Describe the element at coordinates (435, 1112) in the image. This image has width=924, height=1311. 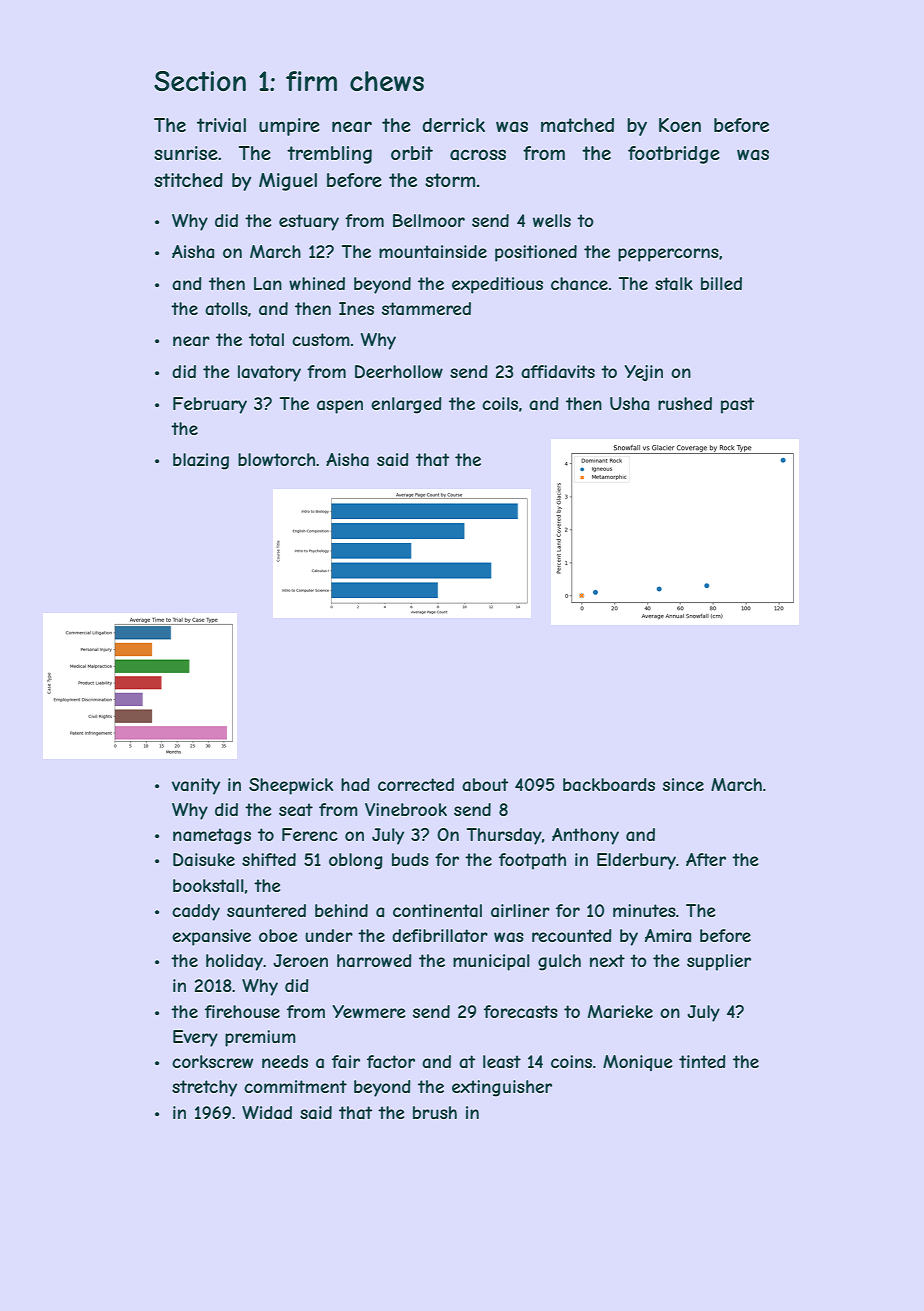
I see `brush` at that location.
